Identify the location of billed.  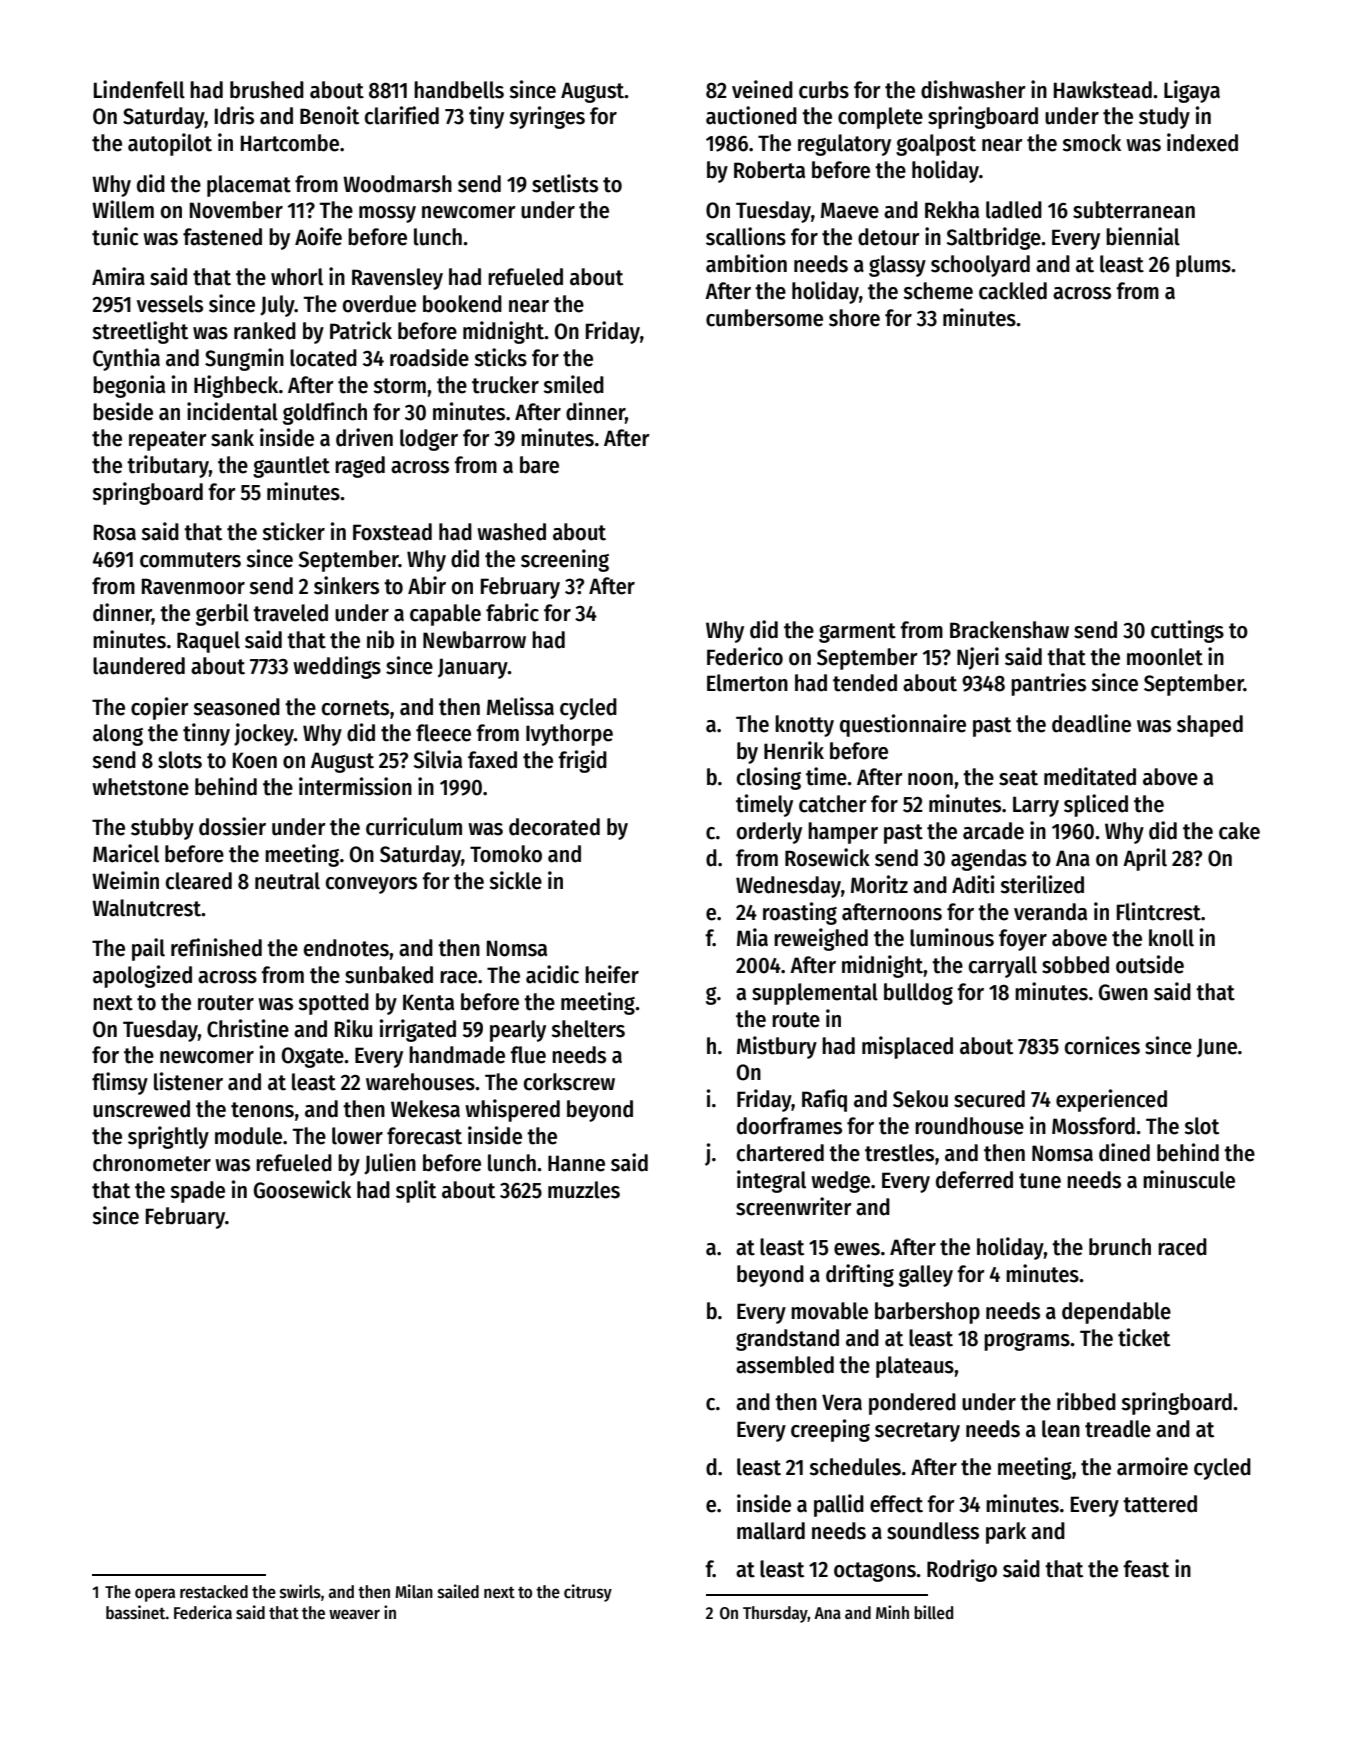
(933, 1612).
